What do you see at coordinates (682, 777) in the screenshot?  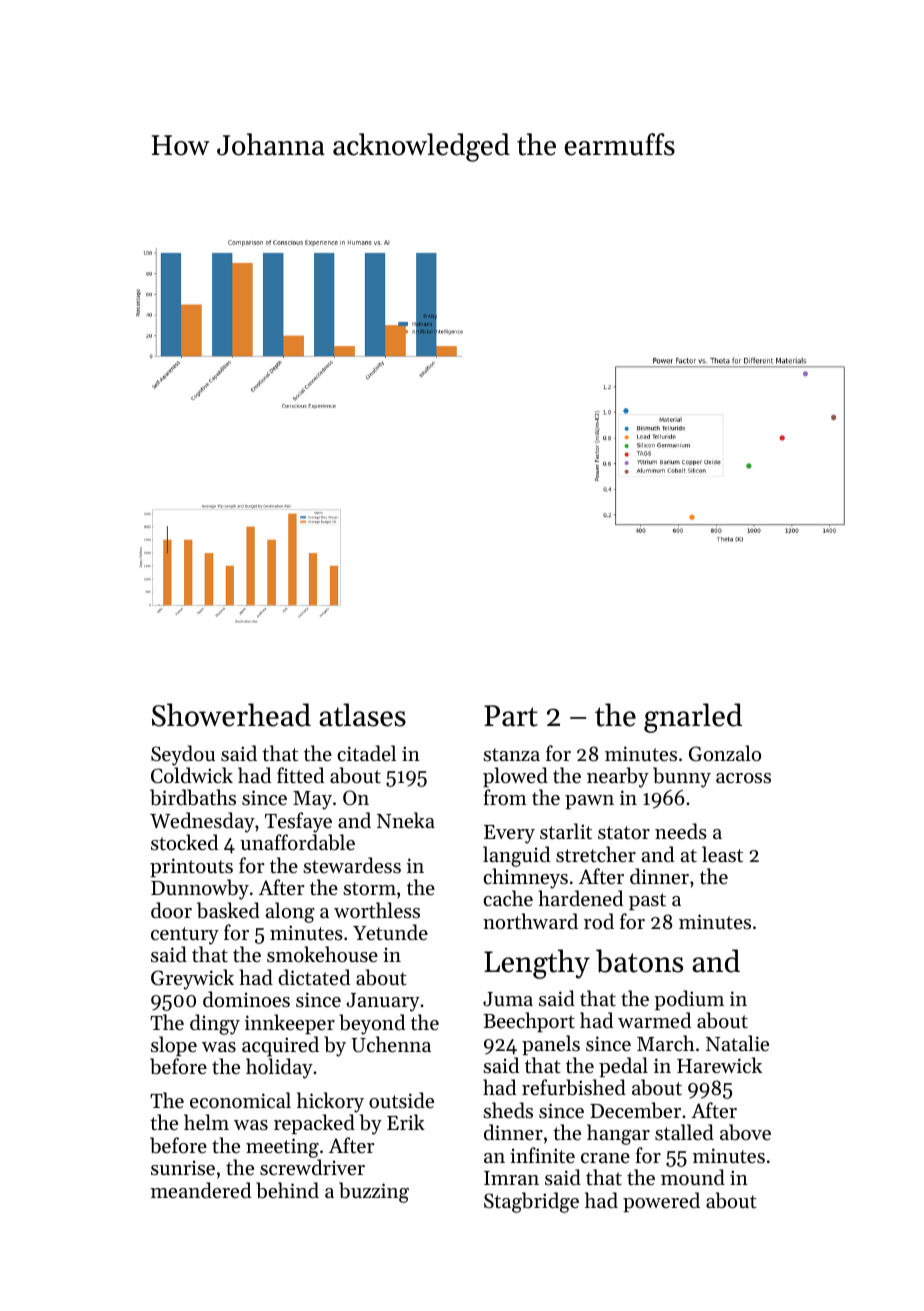 I see `bunny` at bounding box center [682, 777].
